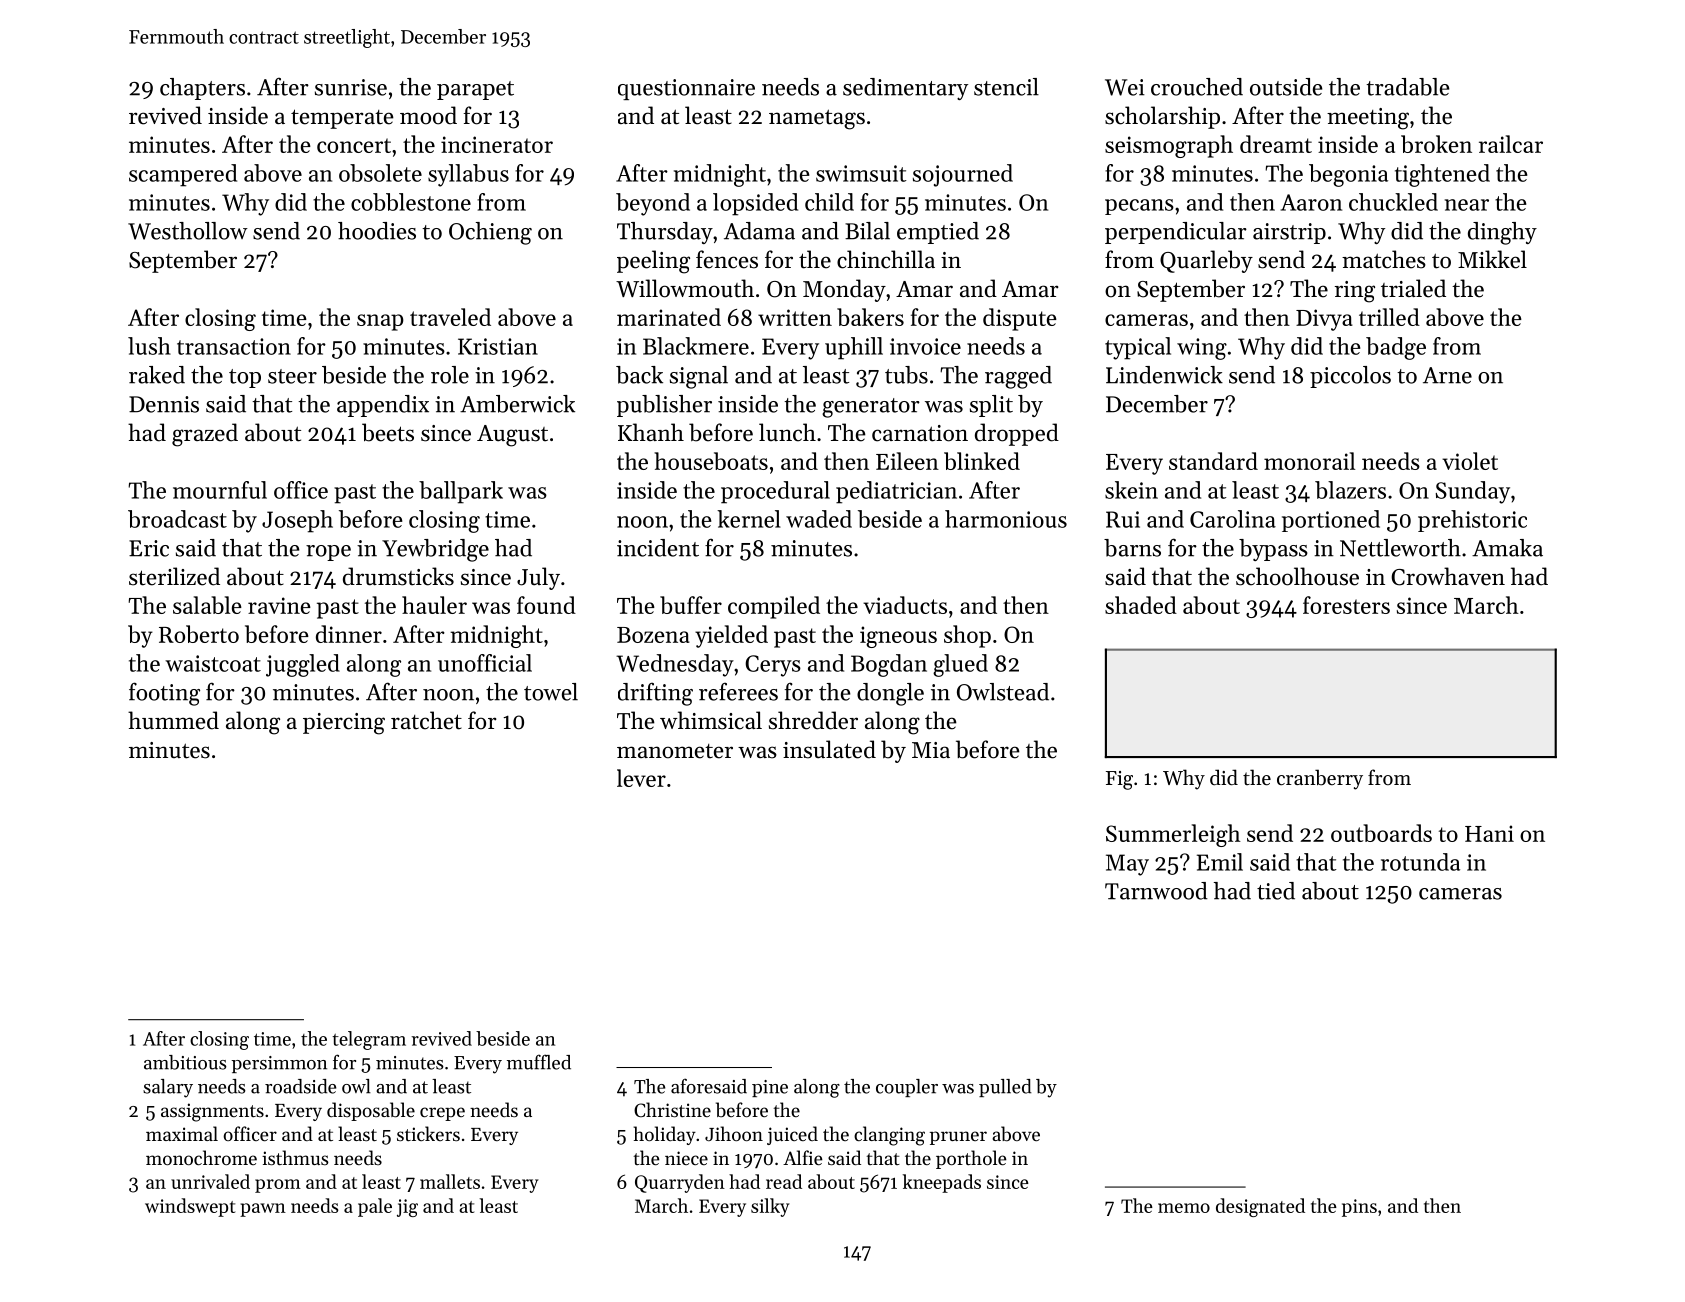  I want to click on perpendicular, so click(1176, 233).
